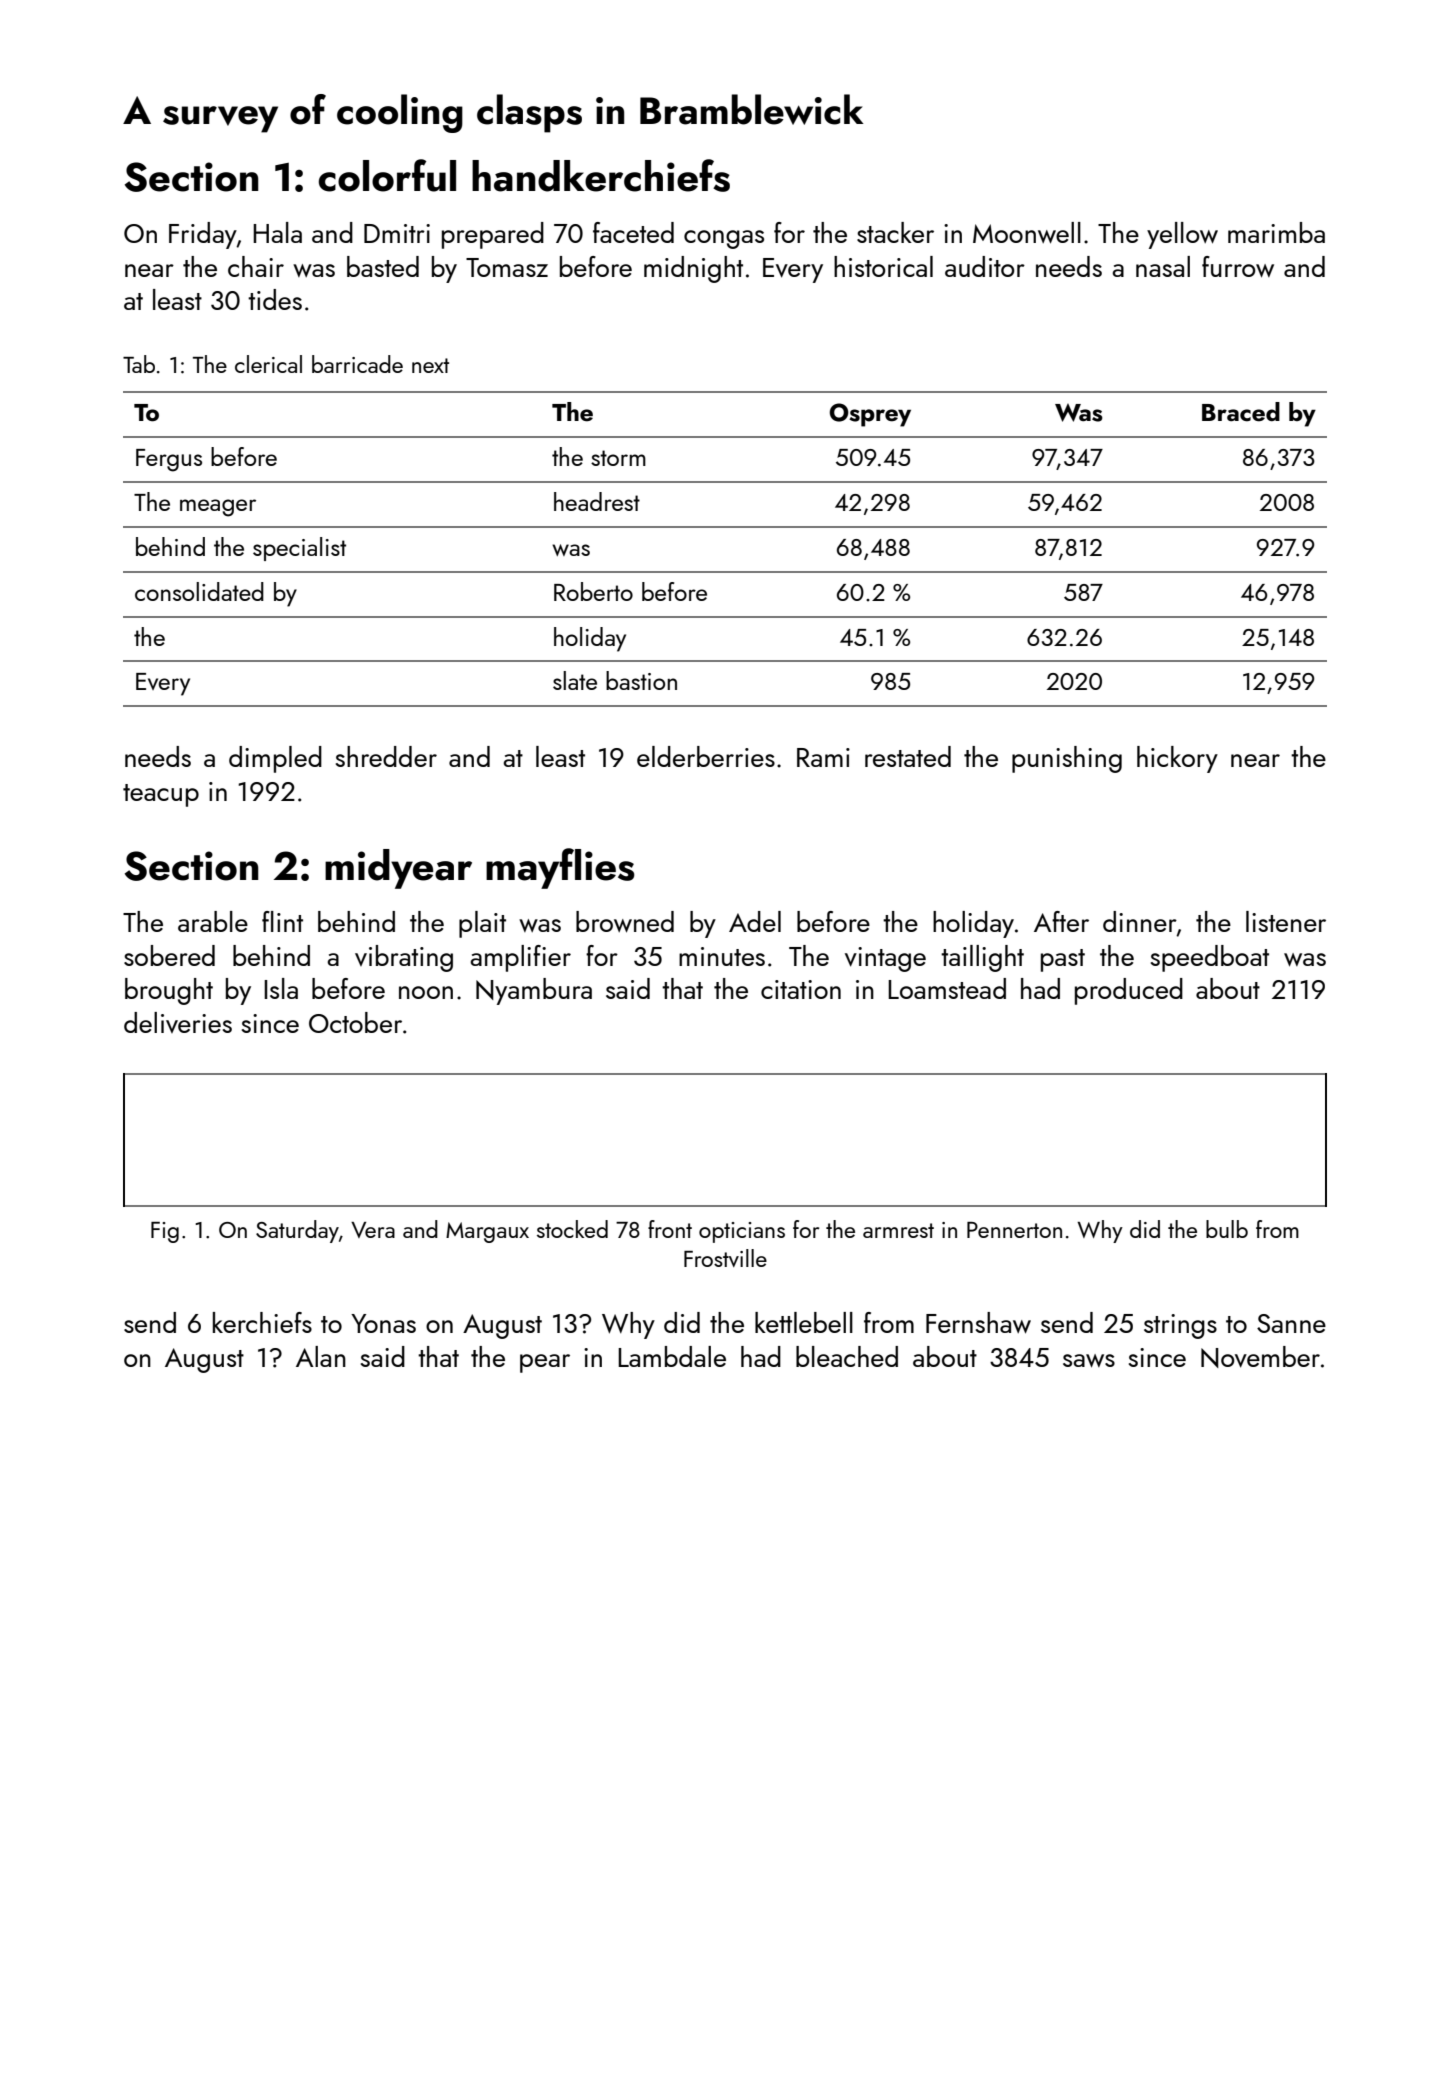 Image resolution: width=1450 pixels, height=2100 pixels. Describe the element at coordinates (1067, 759) in the document. I see `punishing` at that location.
